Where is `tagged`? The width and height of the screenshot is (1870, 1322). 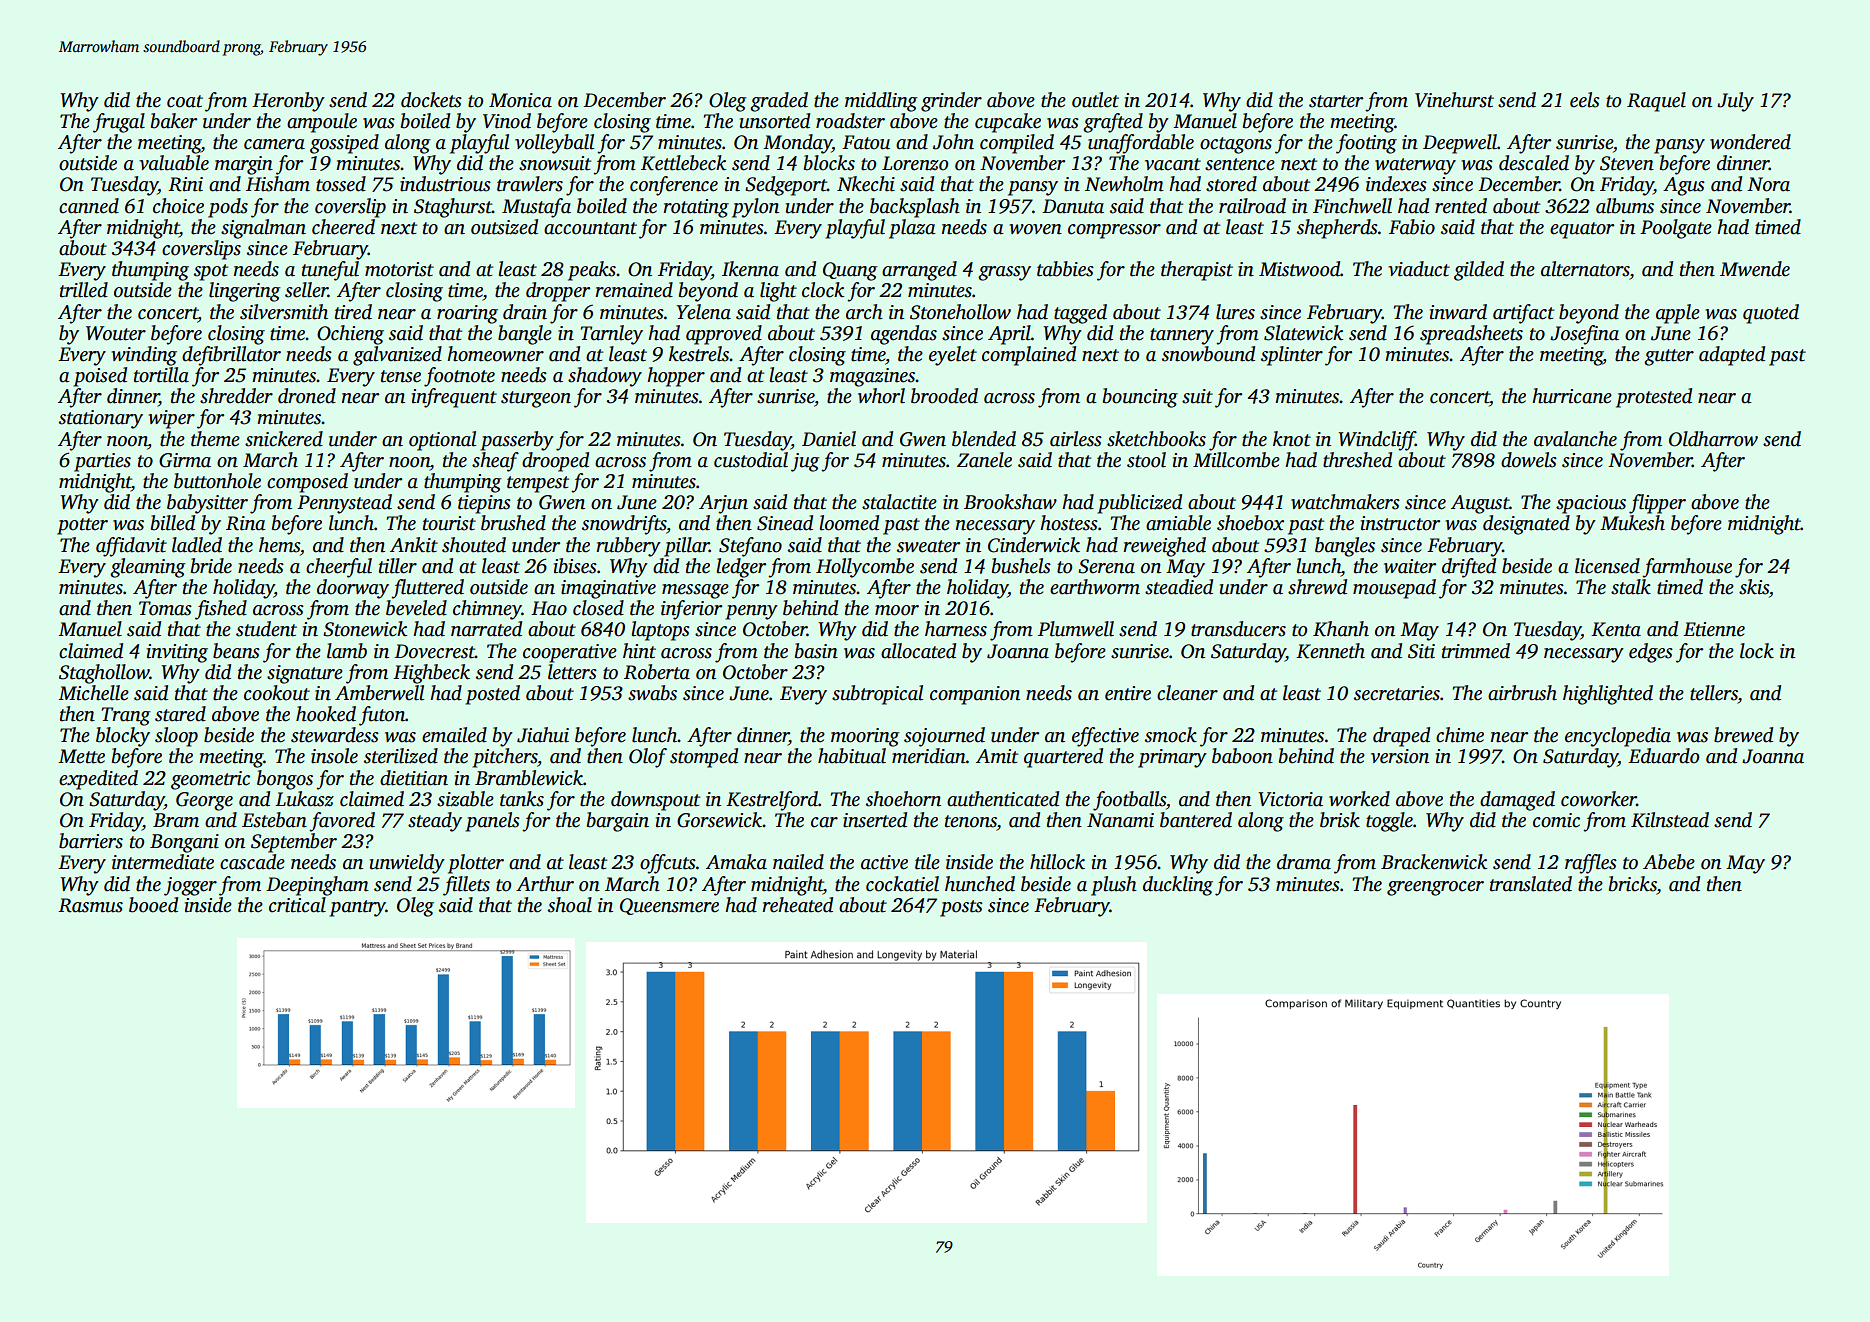
tagged is located at coordinates (1080, 314).
